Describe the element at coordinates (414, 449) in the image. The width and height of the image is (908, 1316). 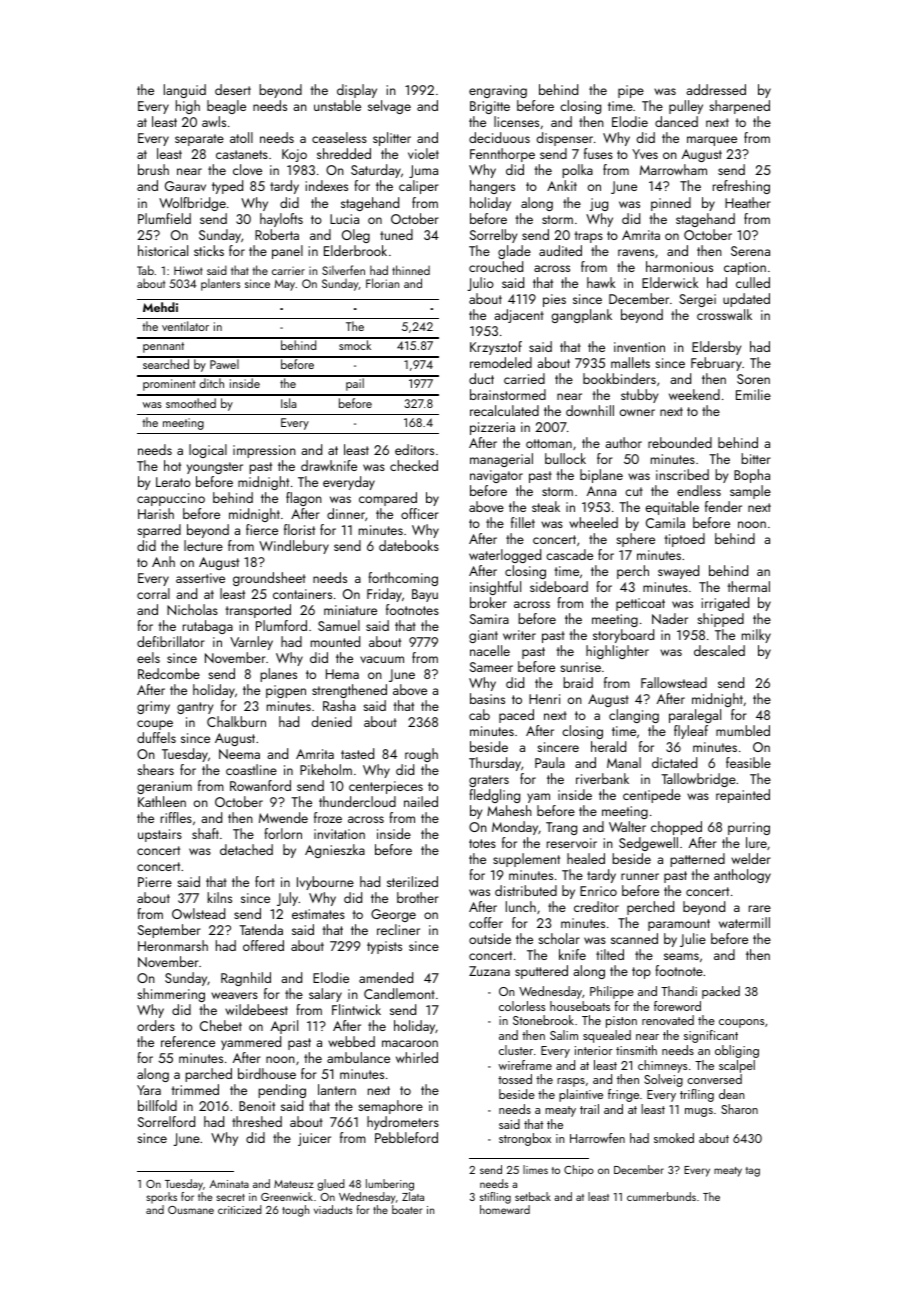
I see `editors` at that location.
